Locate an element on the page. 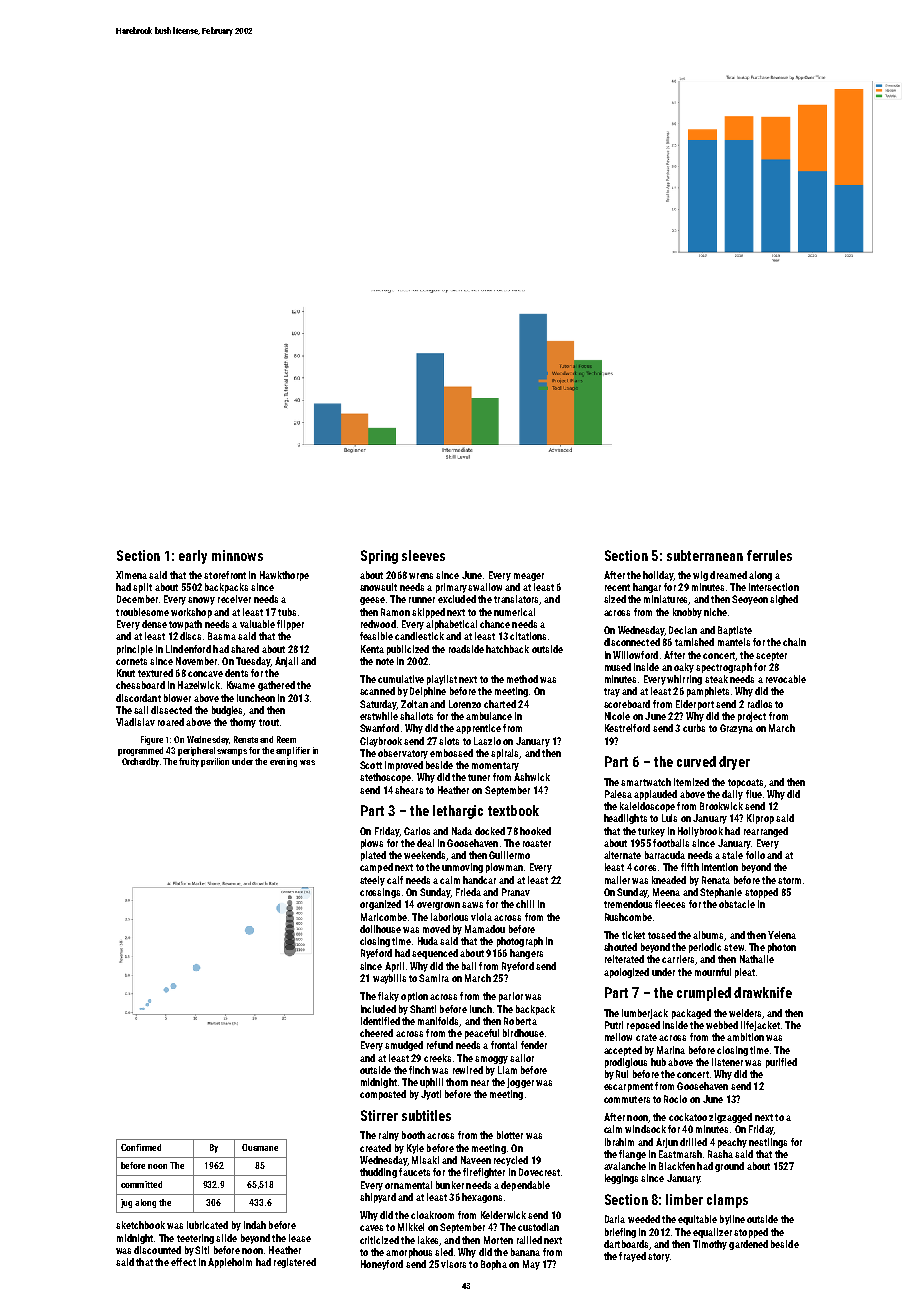 The image size is (924, 1308). Declan is located at coordinates (683, 630).
